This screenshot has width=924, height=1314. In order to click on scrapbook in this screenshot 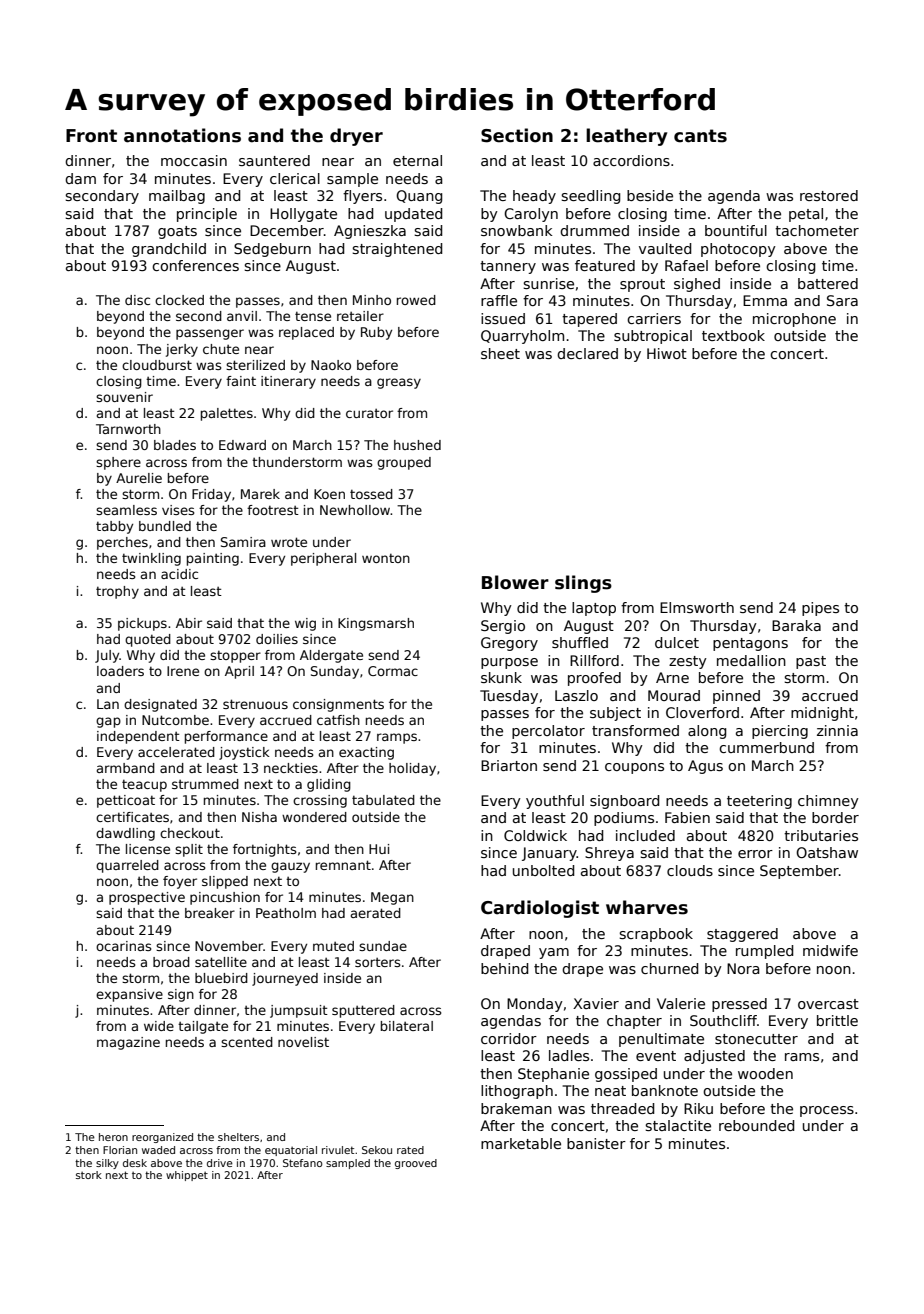, I will do `click(656, 935)`.
